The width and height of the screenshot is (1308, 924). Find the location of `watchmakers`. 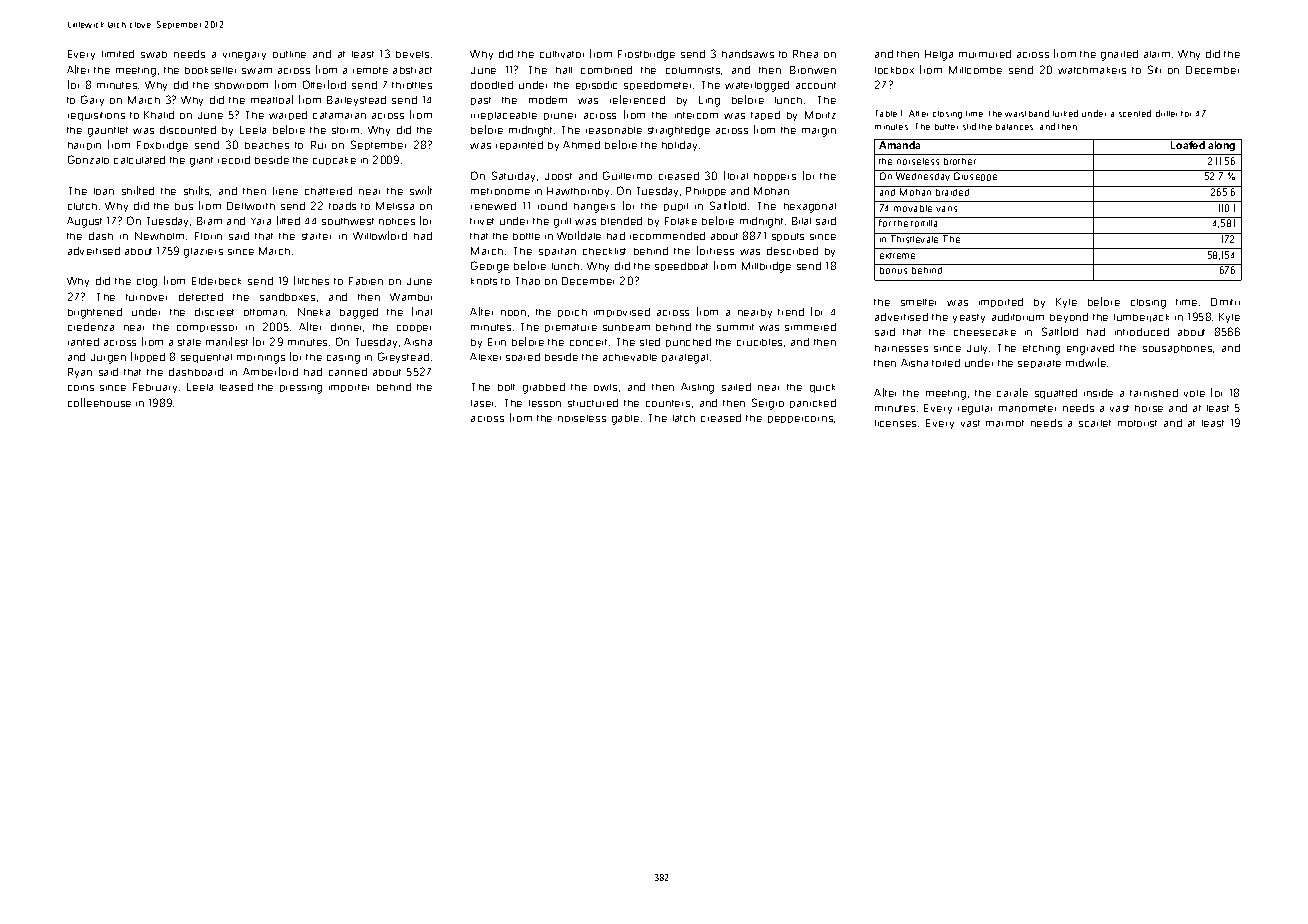

watchmakers is located at coordinates (1092, 70).
